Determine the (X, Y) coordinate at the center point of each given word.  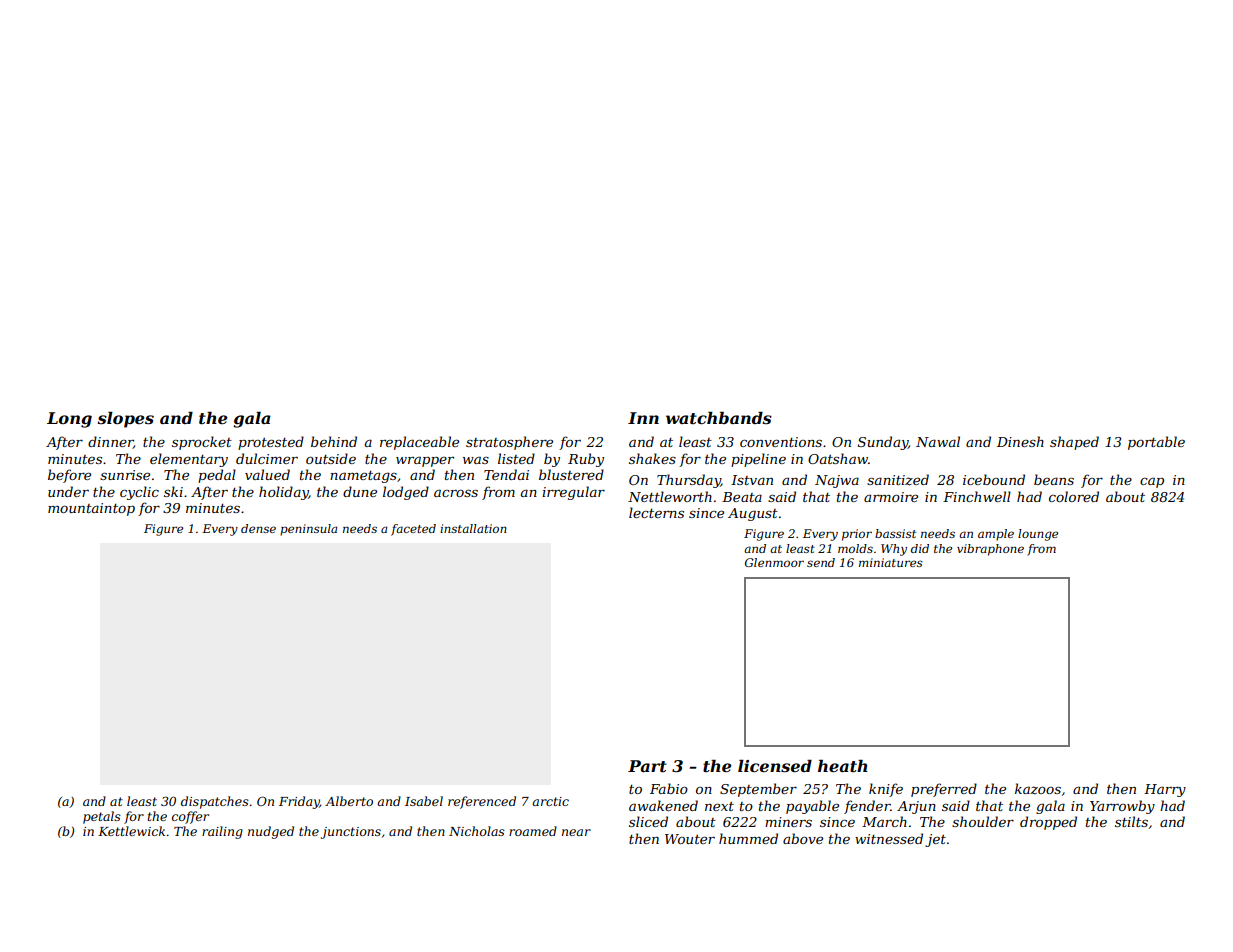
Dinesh (1020, 441)
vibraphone (990, 550)
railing (222, 832)
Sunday (883, 443)
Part (647, 766)
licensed (775, 766)
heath (843, 766)
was (476, 460)
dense (258, 528)
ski (173, 491)
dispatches (215, 802)
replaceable (419, 443)
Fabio (669, 788)
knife (886, 790)
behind (334, 441)
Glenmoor (774, 562)
